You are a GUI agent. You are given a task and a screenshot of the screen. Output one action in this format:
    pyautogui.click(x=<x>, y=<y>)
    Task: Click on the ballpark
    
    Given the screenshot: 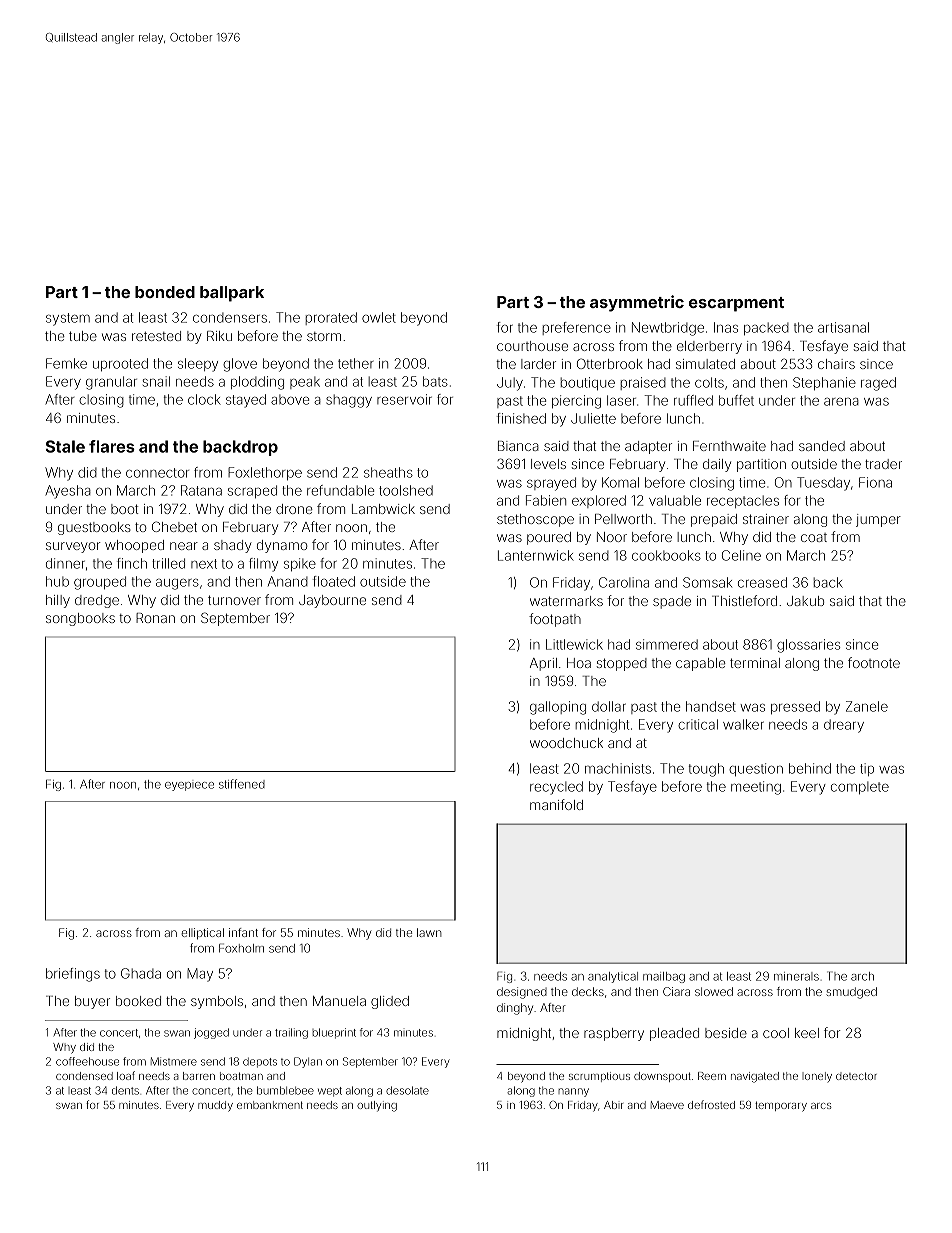 What is the action you would take?
    pyautogui.click(x=232, y=294)
